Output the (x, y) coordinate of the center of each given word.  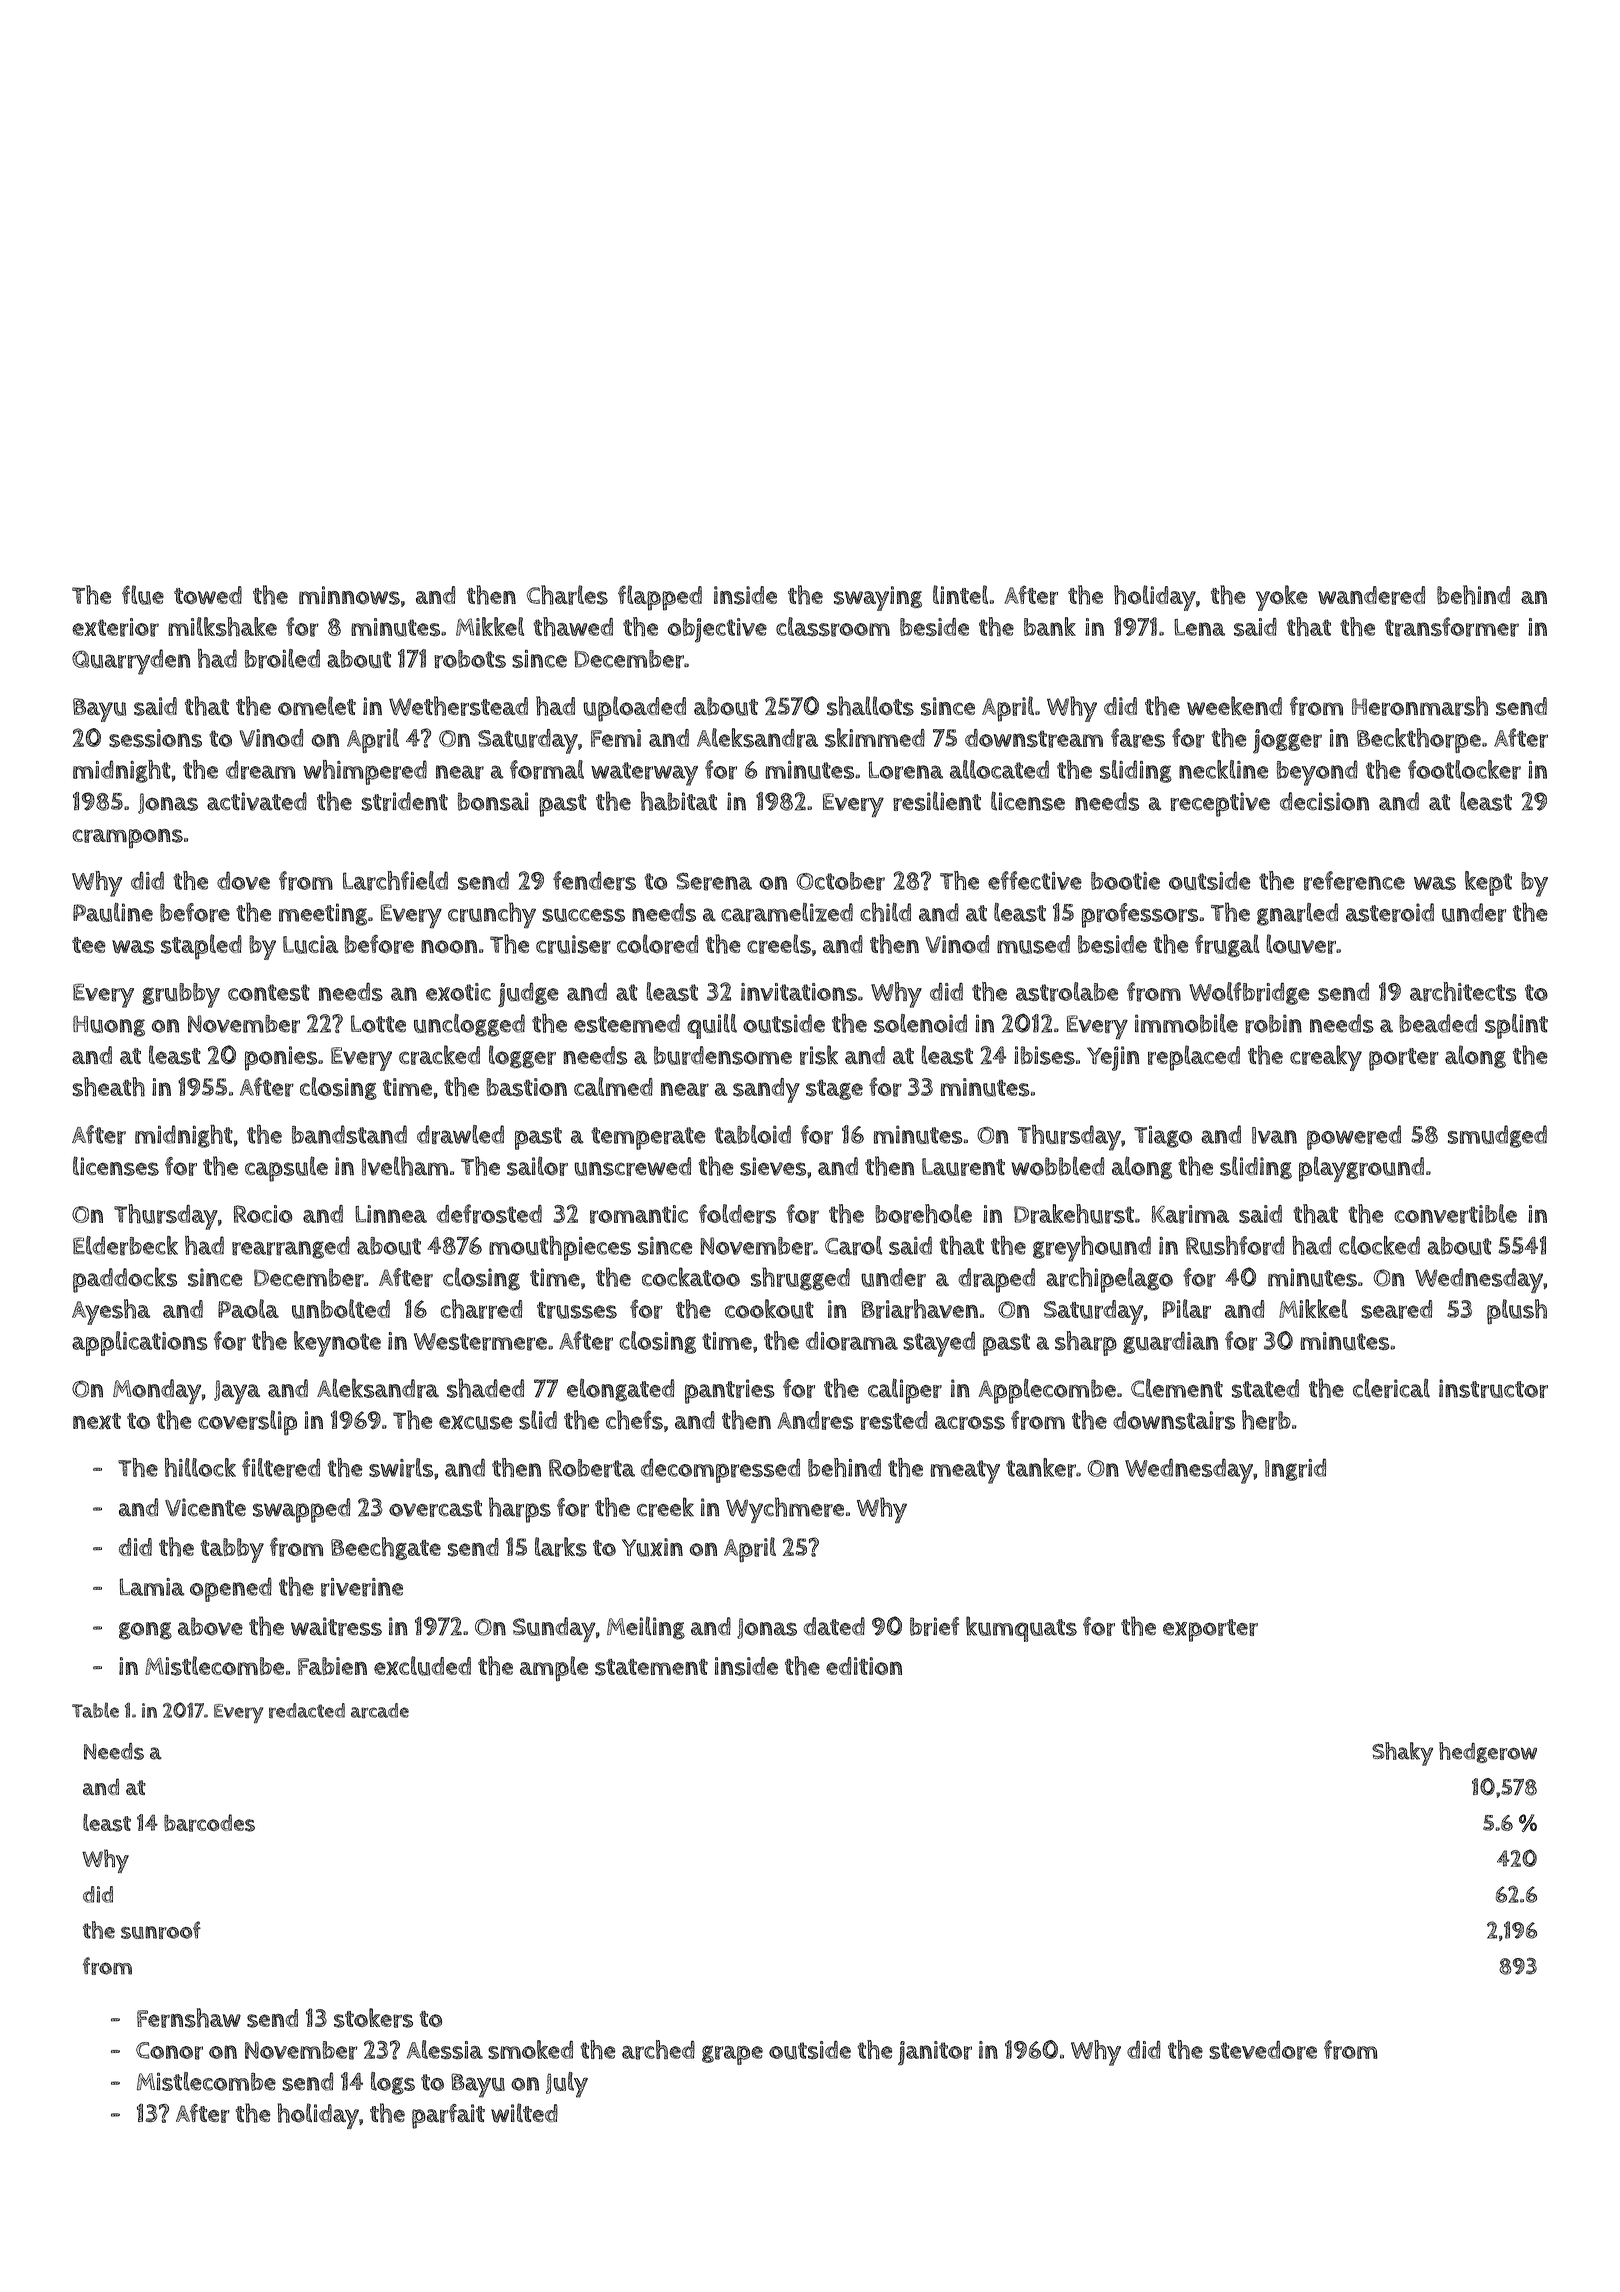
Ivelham (405, 1166)
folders (737, 1214)
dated (834, 1626)
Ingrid (1295, 1469)
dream (261, 770)
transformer (1452, 627)
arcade (380, 1710)
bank (1050, 626)
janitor (935, 2053)
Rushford (1235, 1246)
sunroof (161, 1930)
